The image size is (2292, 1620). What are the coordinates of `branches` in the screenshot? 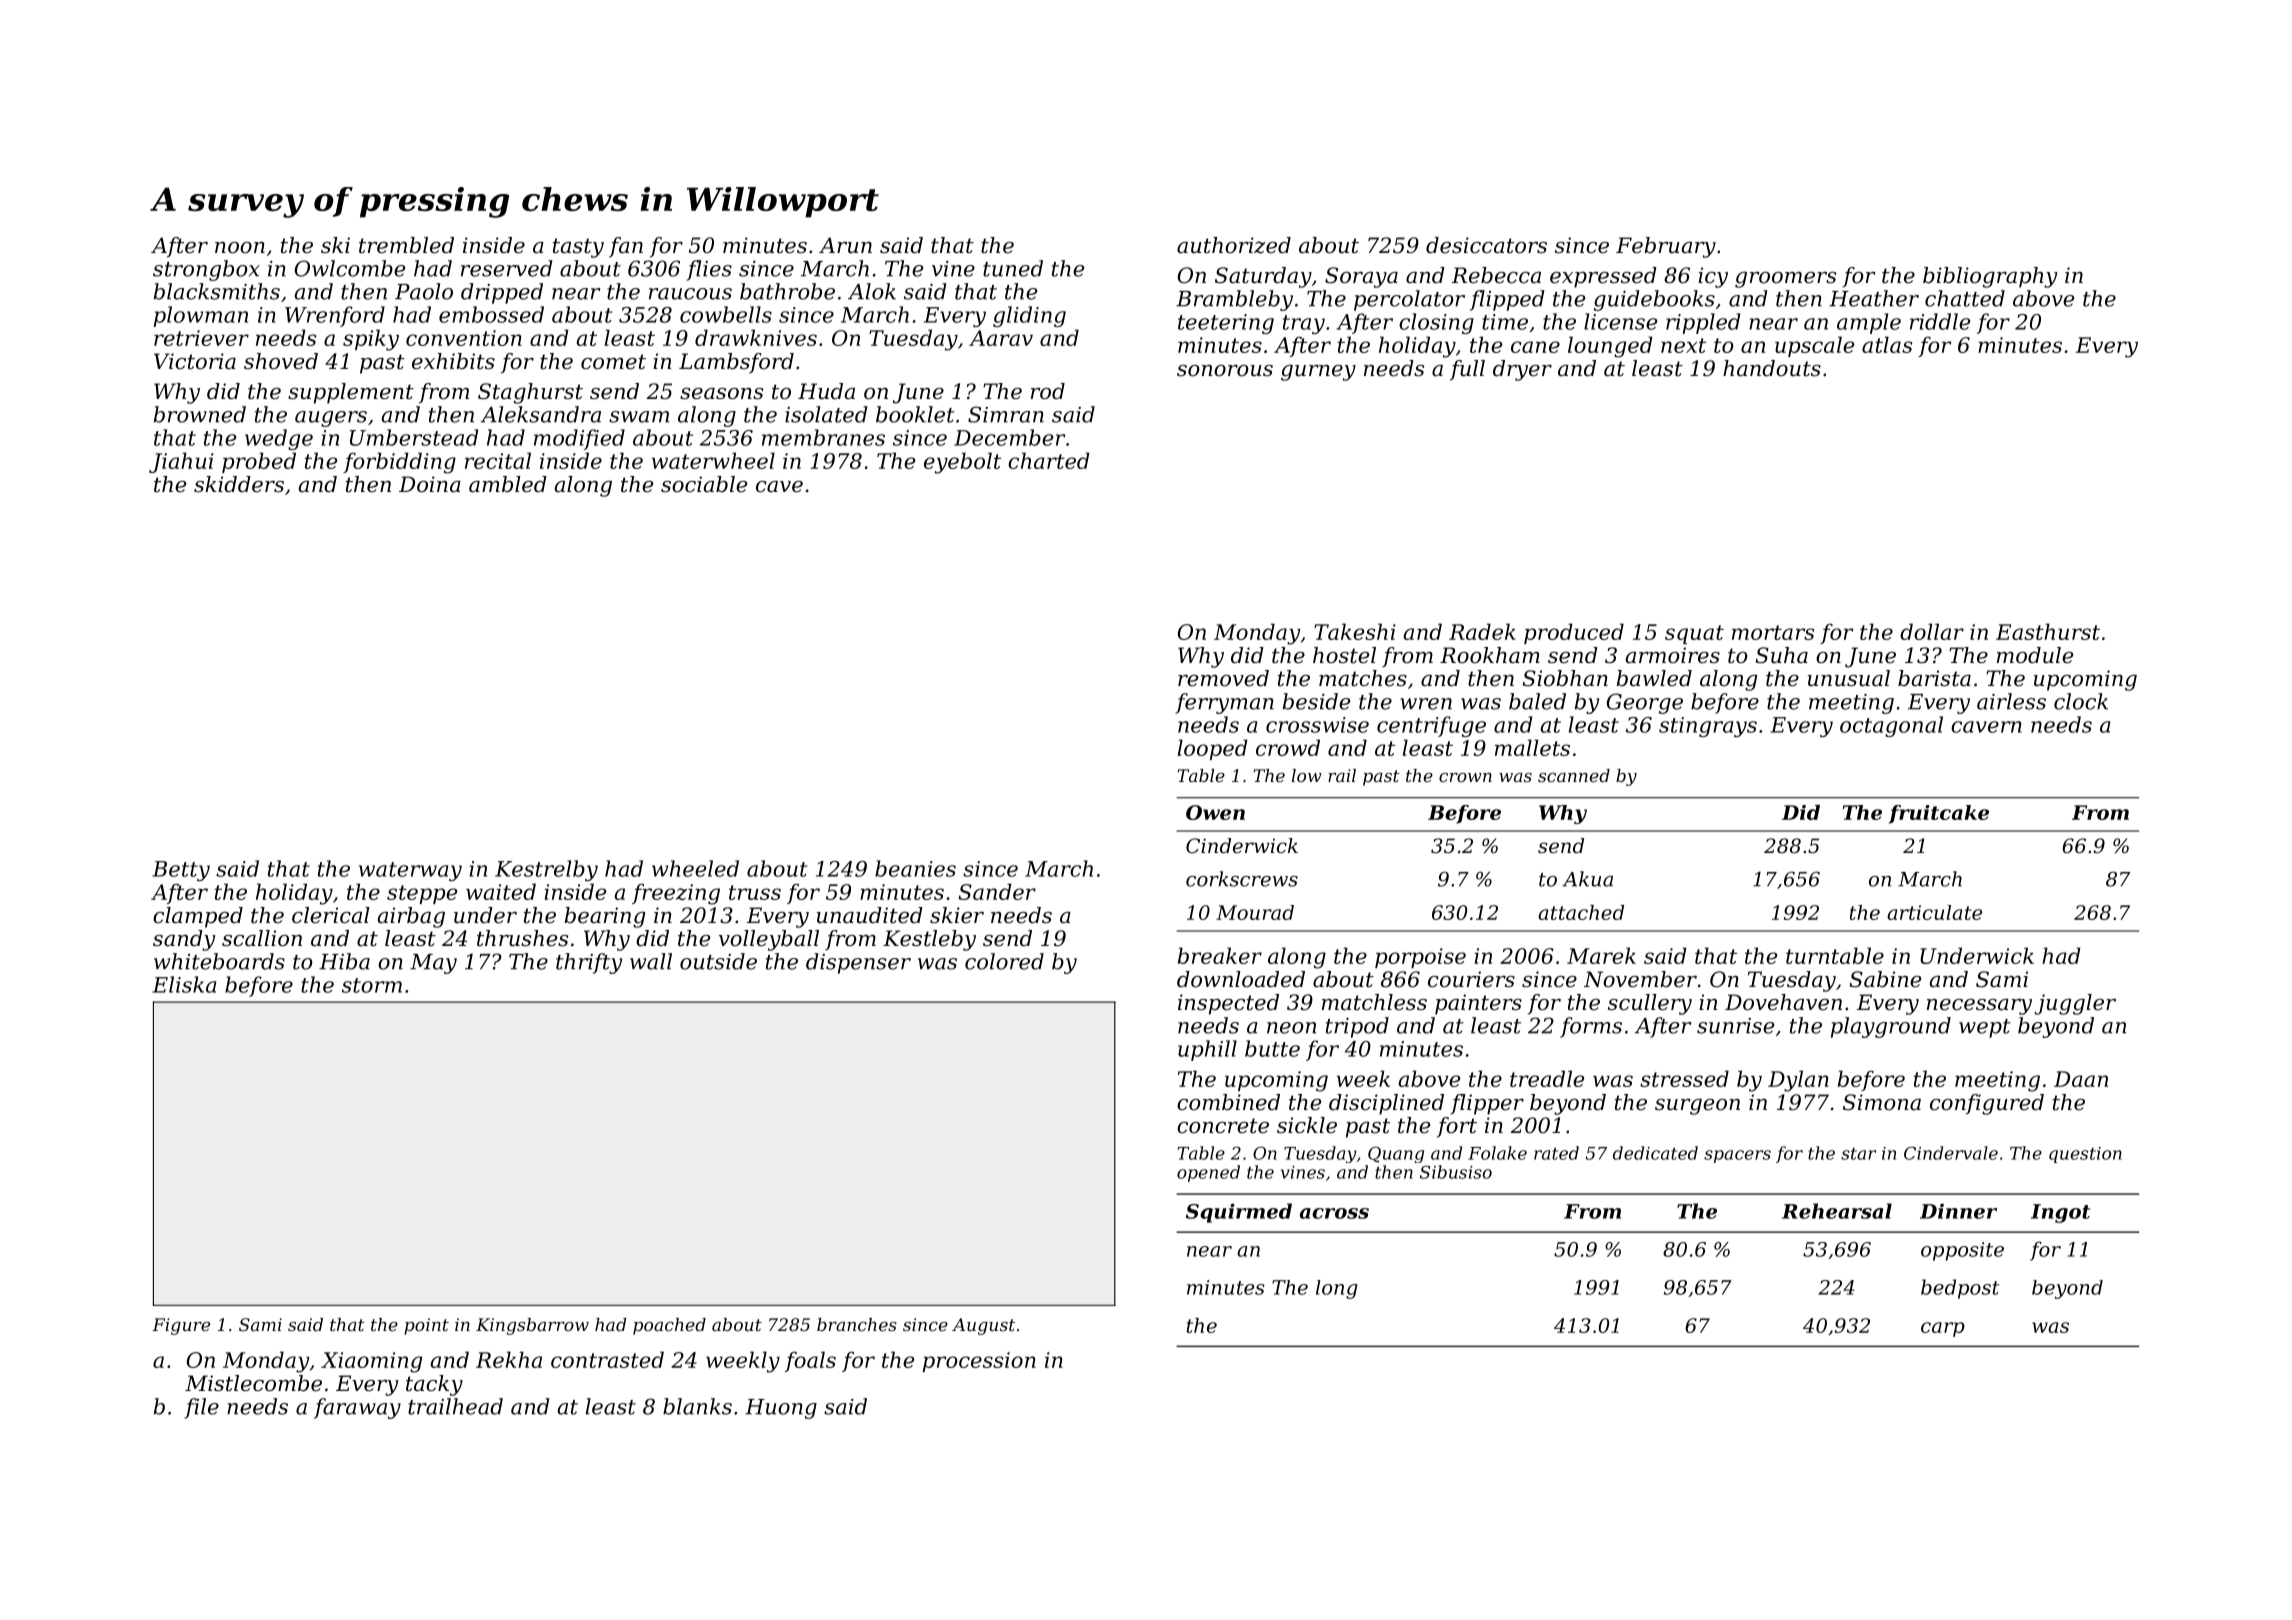 It's located at (857, 1324).
